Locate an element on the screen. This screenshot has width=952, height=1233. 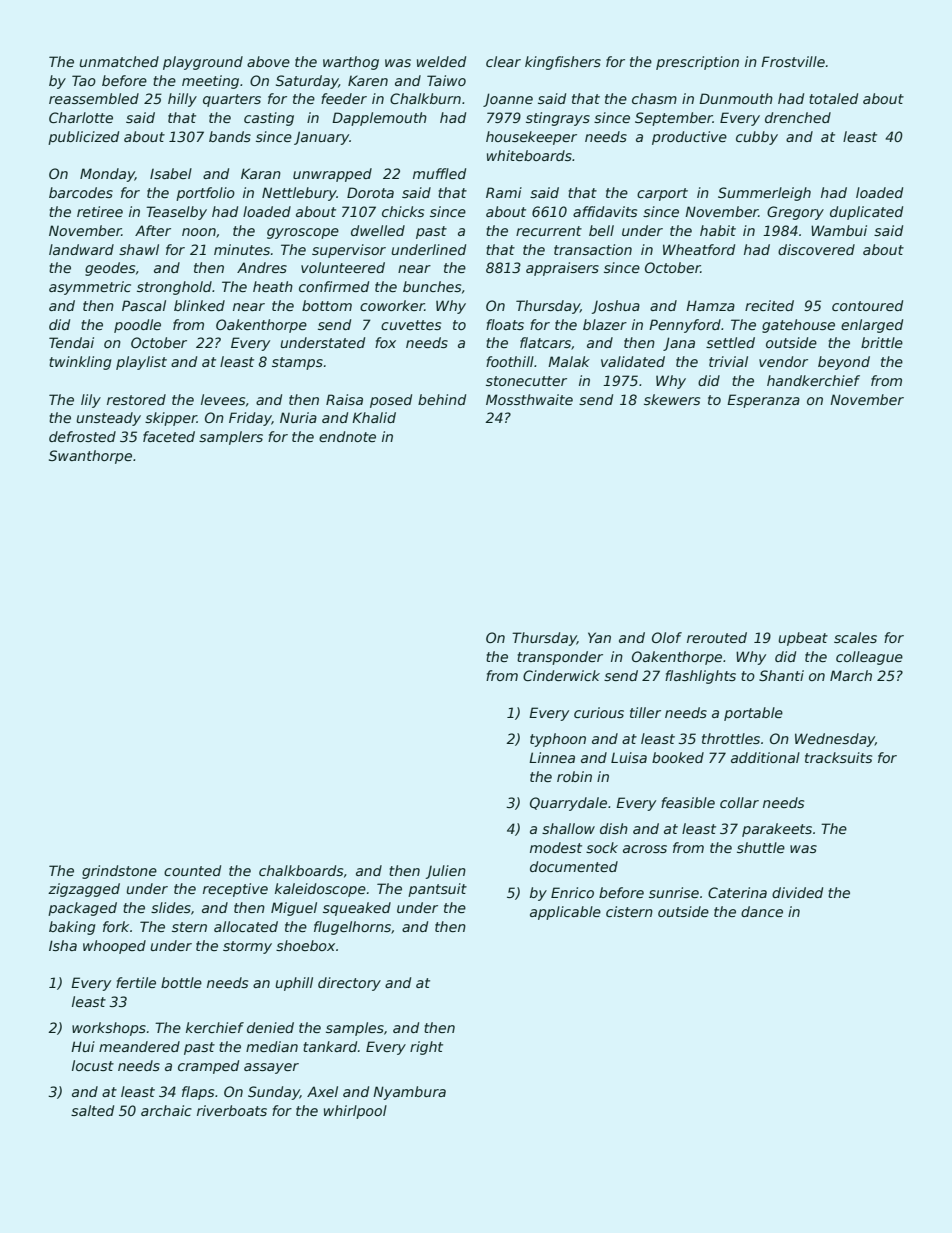
tracksuits is located at coordinates (838, 757).
